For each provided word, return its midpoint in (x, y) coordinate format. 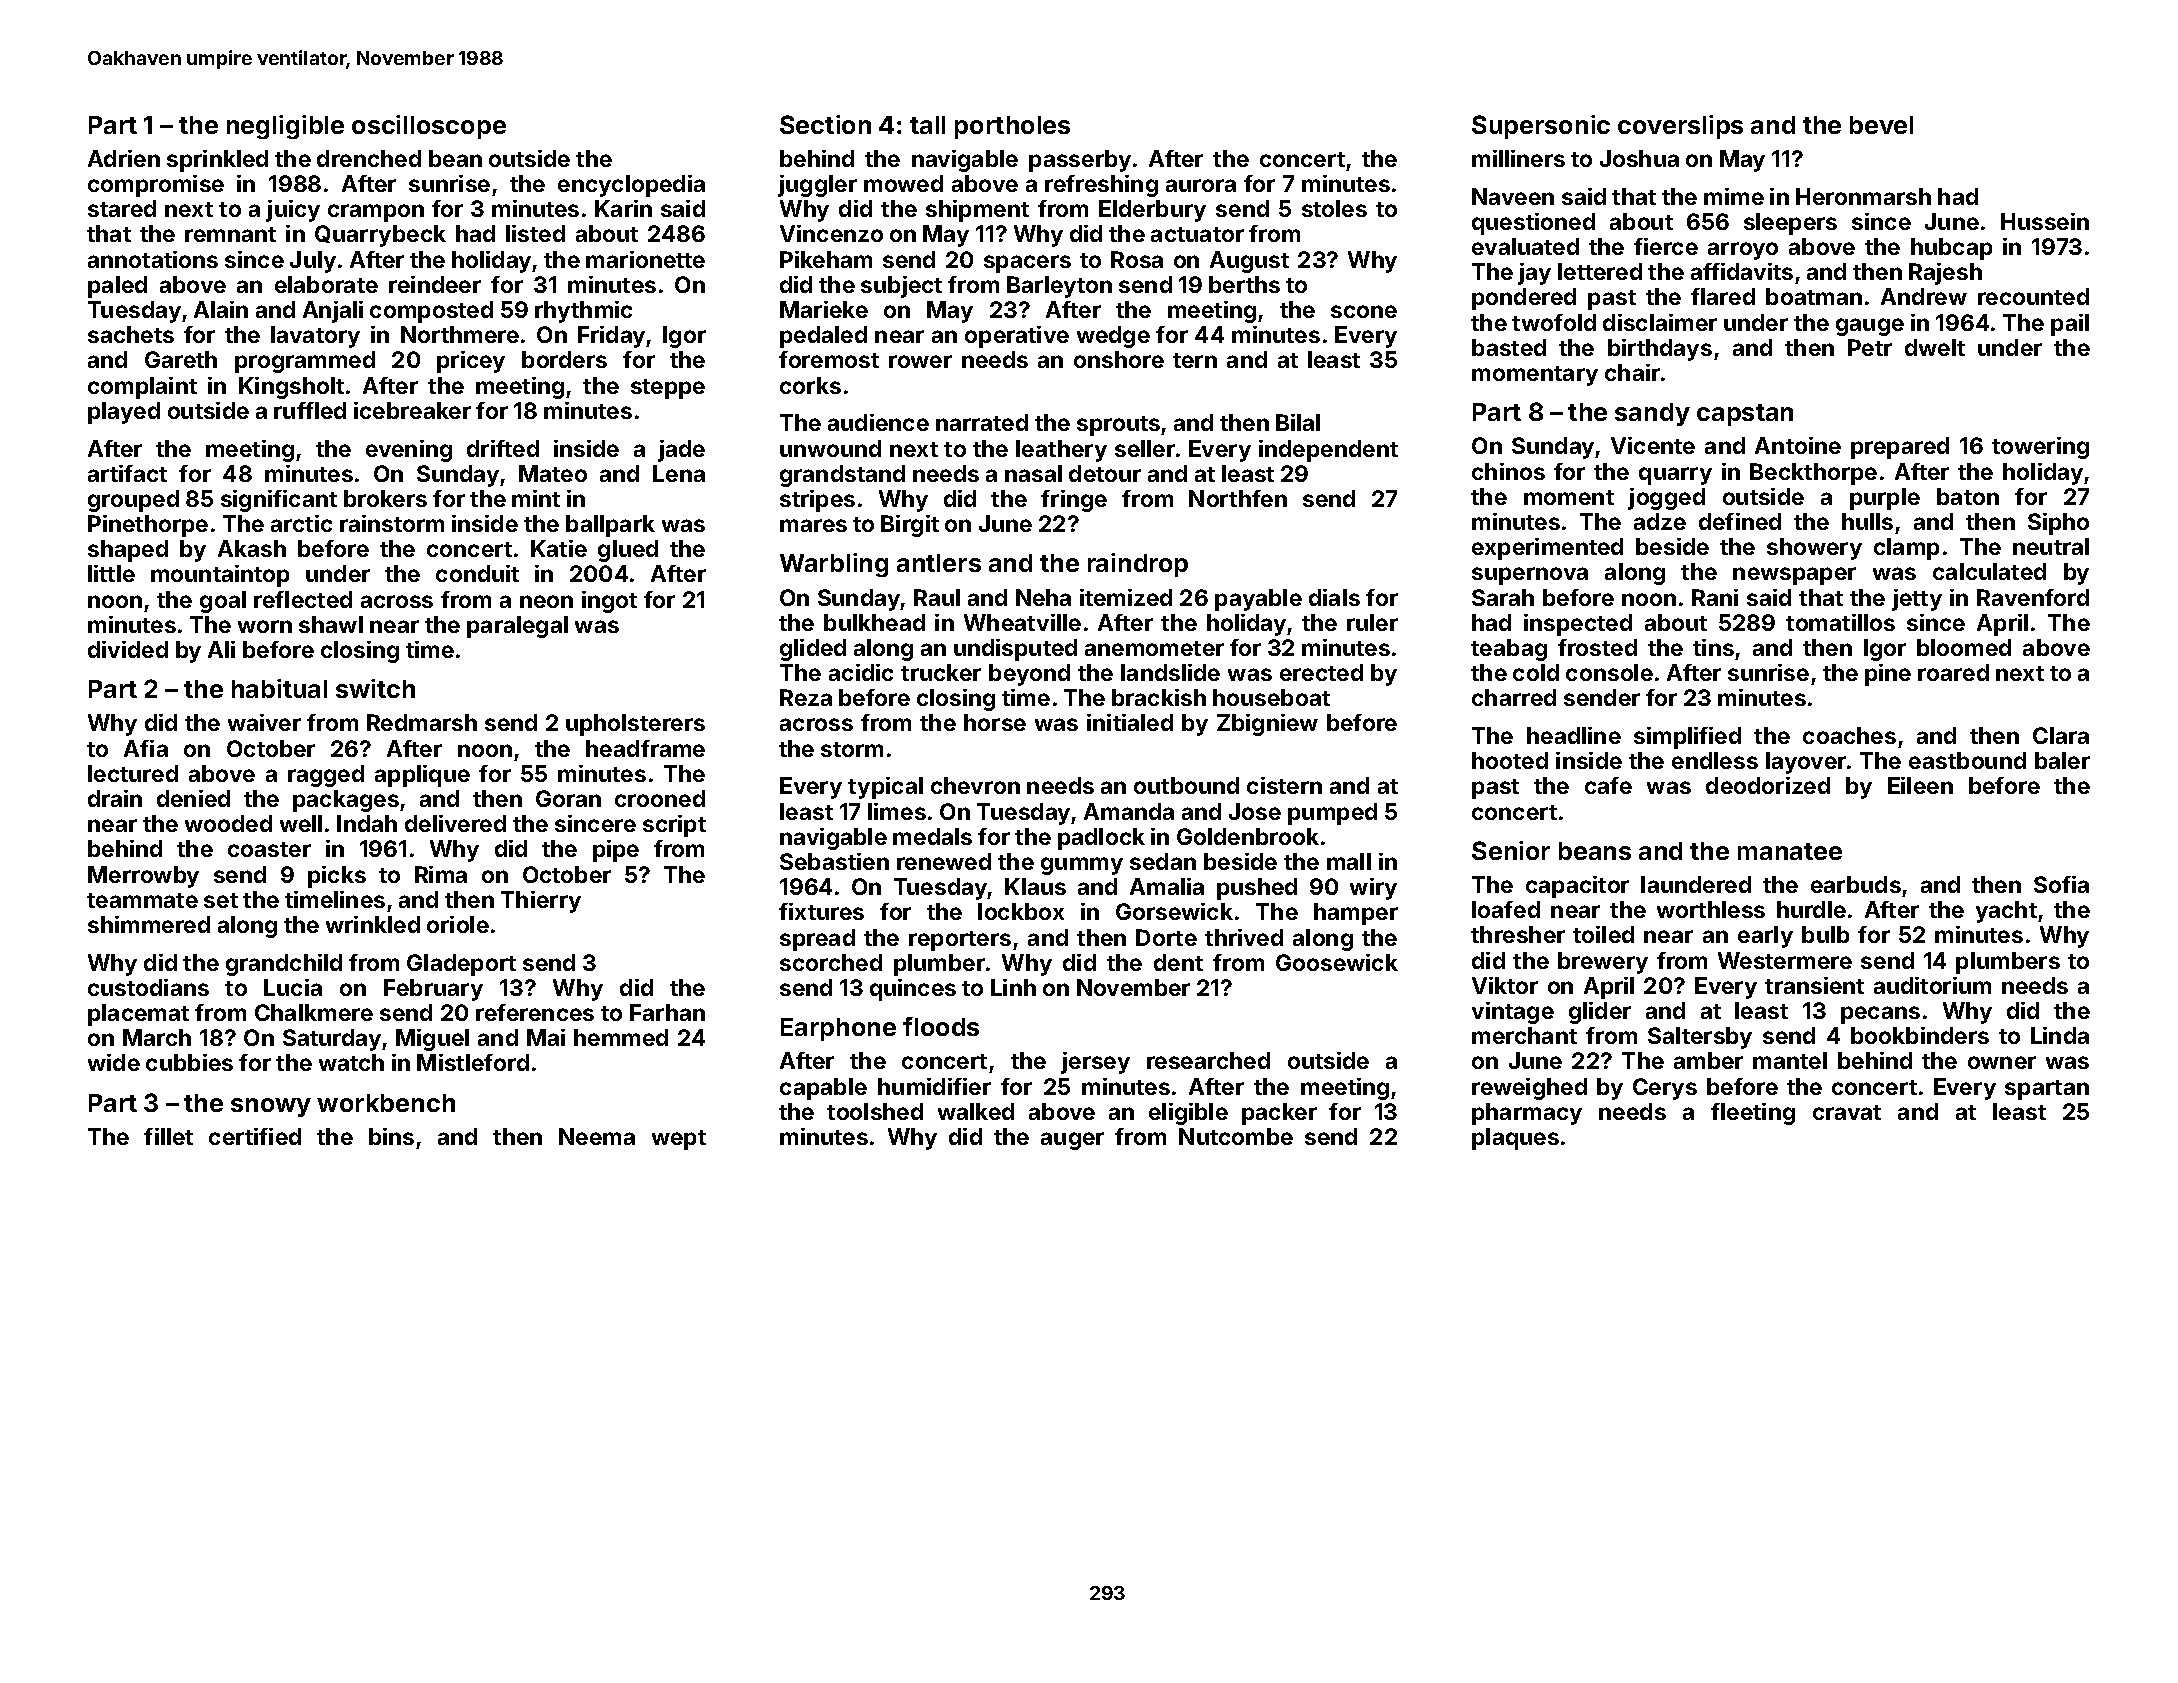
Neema (597, 1136)
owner (2002, 1062)
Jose (1255, 811)
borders (564, 359)
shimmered (149, 924)
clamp (1906, 549)
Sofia (2061, 884)
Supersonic (1541, 127)
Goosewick (1337, 962)
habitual (279, 688)
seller (1145, 448)
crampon (376, 213)
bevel (1881, 125)
